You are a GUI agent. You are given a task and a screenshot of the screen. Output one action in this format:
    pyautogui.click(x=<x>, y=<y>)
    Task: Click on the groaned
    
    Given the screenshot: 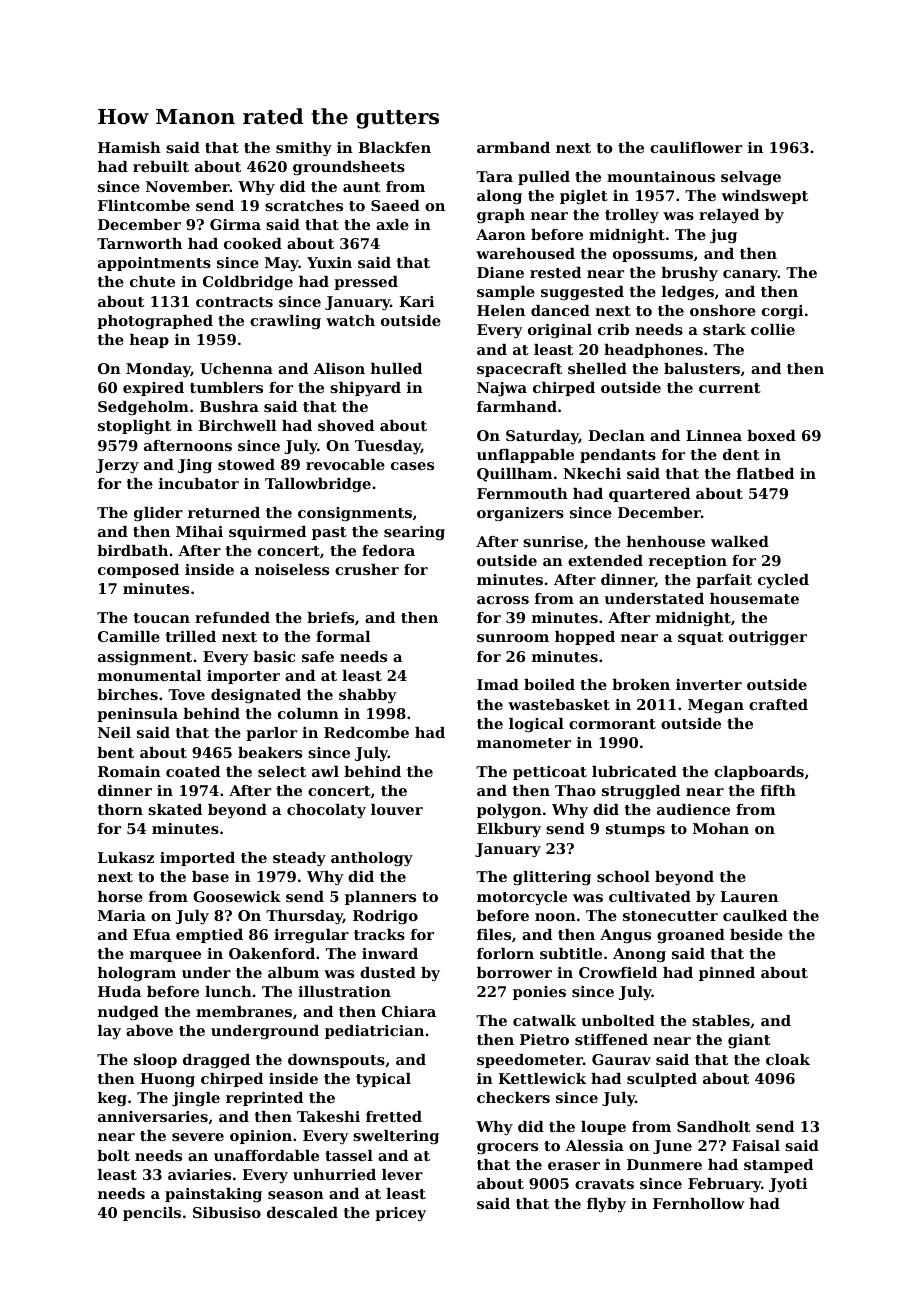 What is the action you would take?
    pyautogui.click(x=691, y=936)
